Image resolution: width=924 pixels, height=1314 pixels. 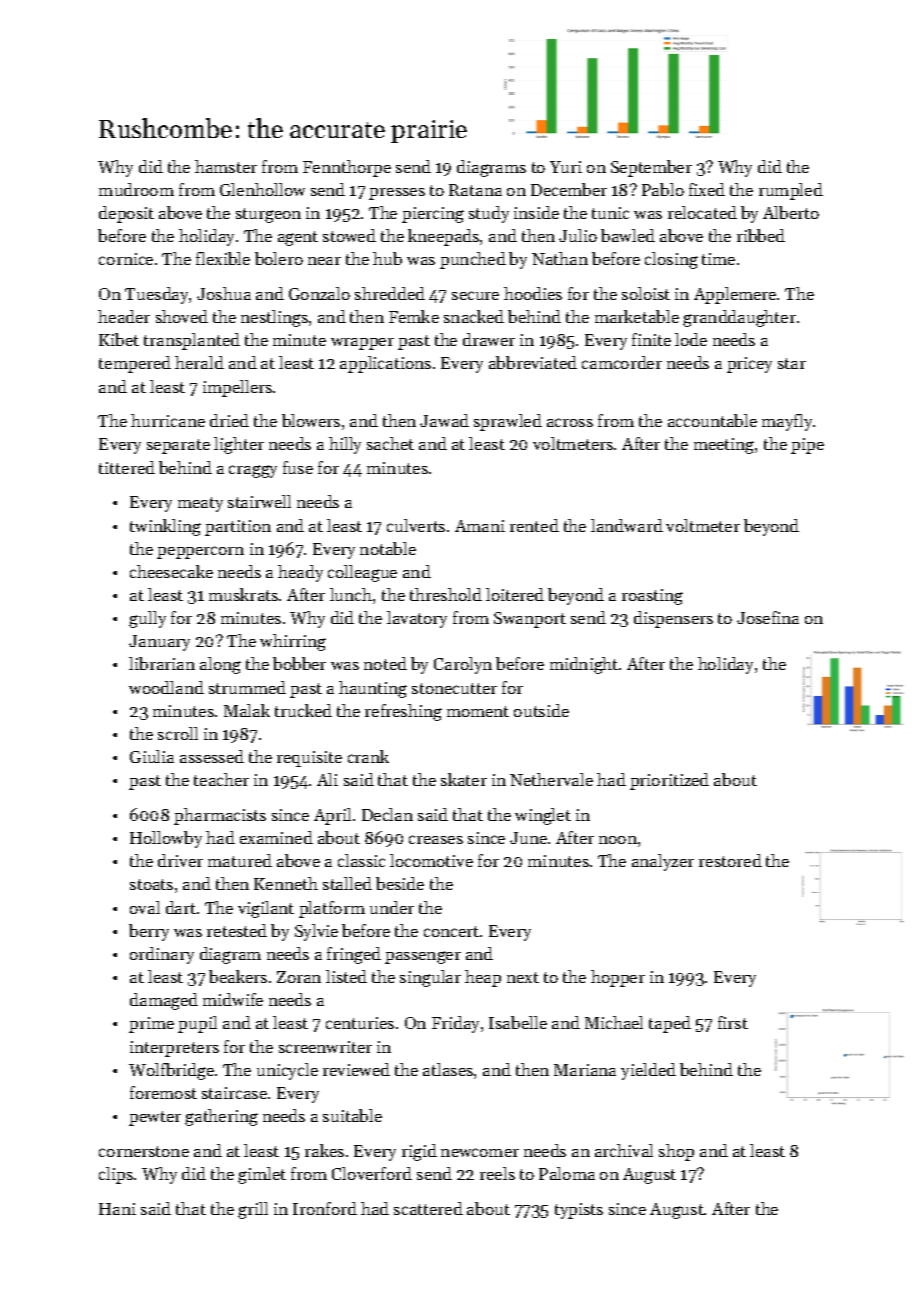 What do you see at coordinates (347, 168) in the screenshot?
I see `Fennthorpe` at bounding box center [347, 168].
